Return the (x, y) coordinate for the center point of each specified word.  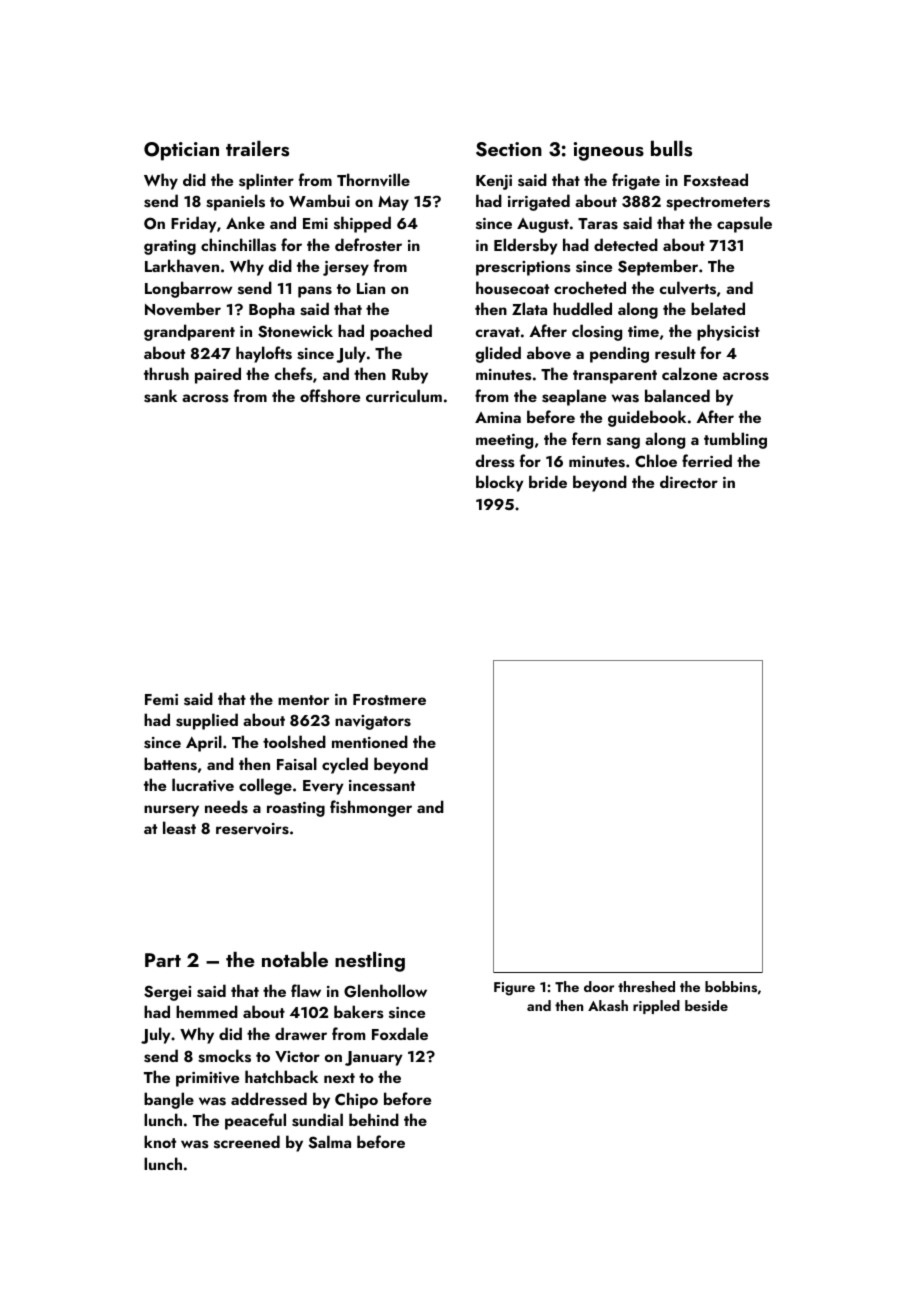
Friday (194, 224)
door (599, 986)
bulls (671, 149)
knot (160, 1141)
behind (374, 1119)
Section (509, 149)
